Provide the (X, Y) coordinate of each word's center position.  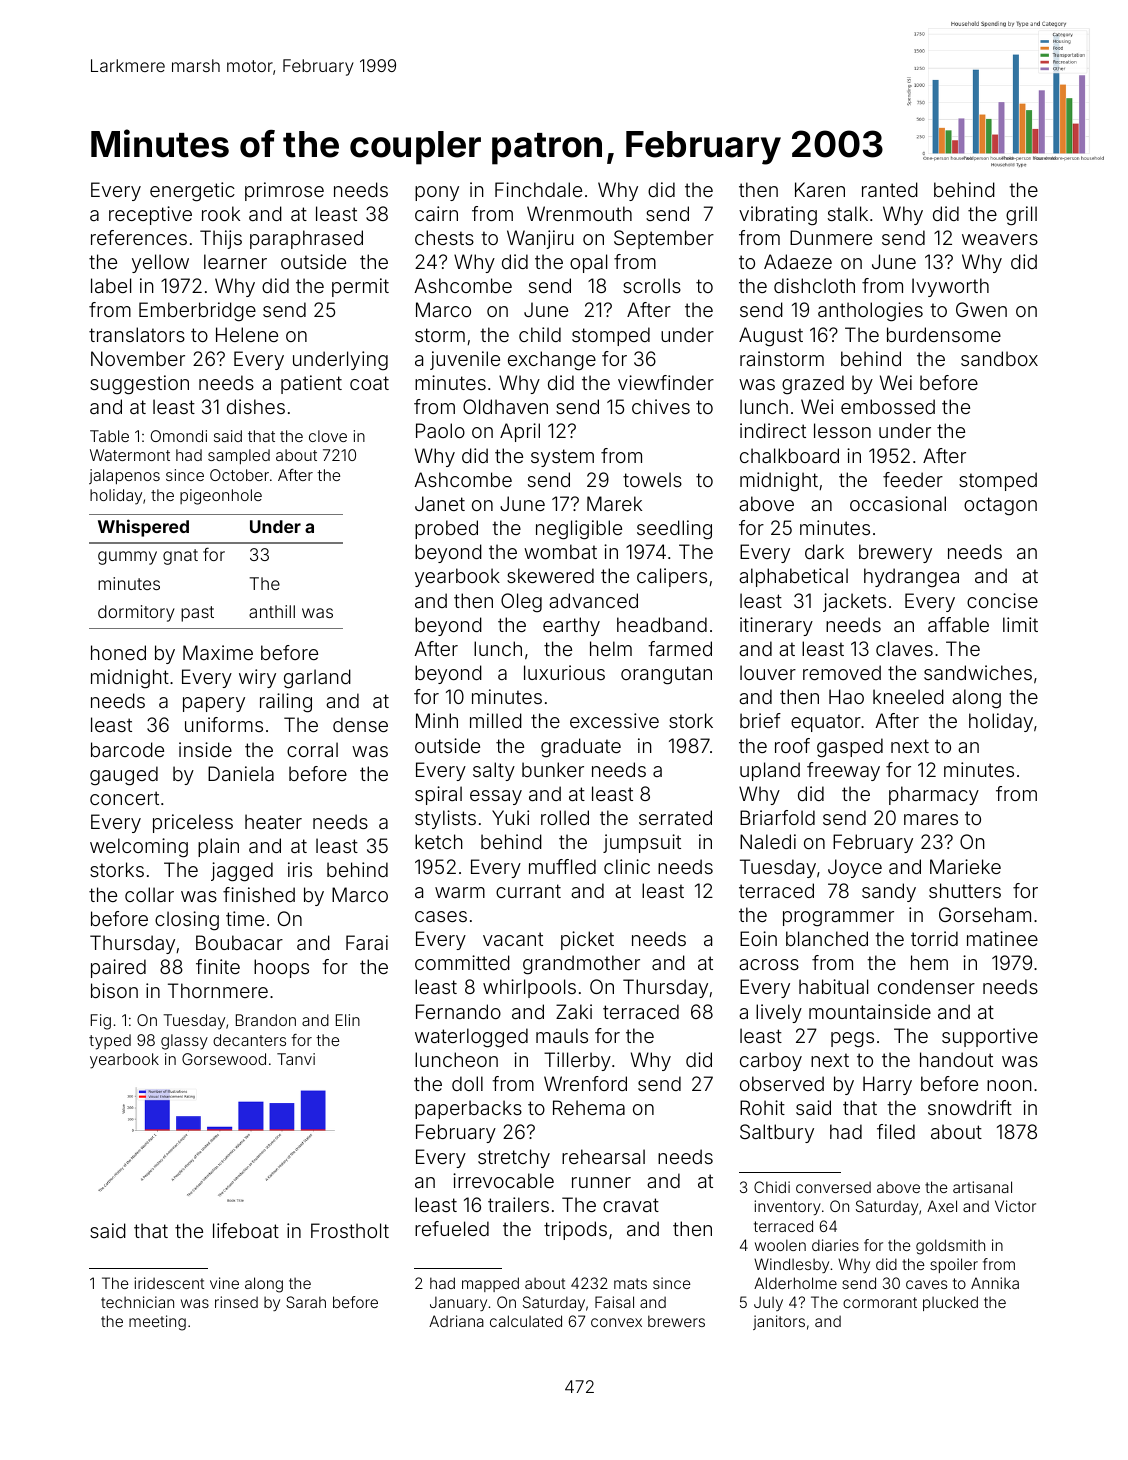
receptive (150, 215)
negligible (579, 530)
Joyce (855, 868)
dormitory (136, 613)
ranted (890, 189)
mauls (562, 1035)
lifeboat (246, 1230)
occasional (898, 503)
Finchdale (538, 189)
